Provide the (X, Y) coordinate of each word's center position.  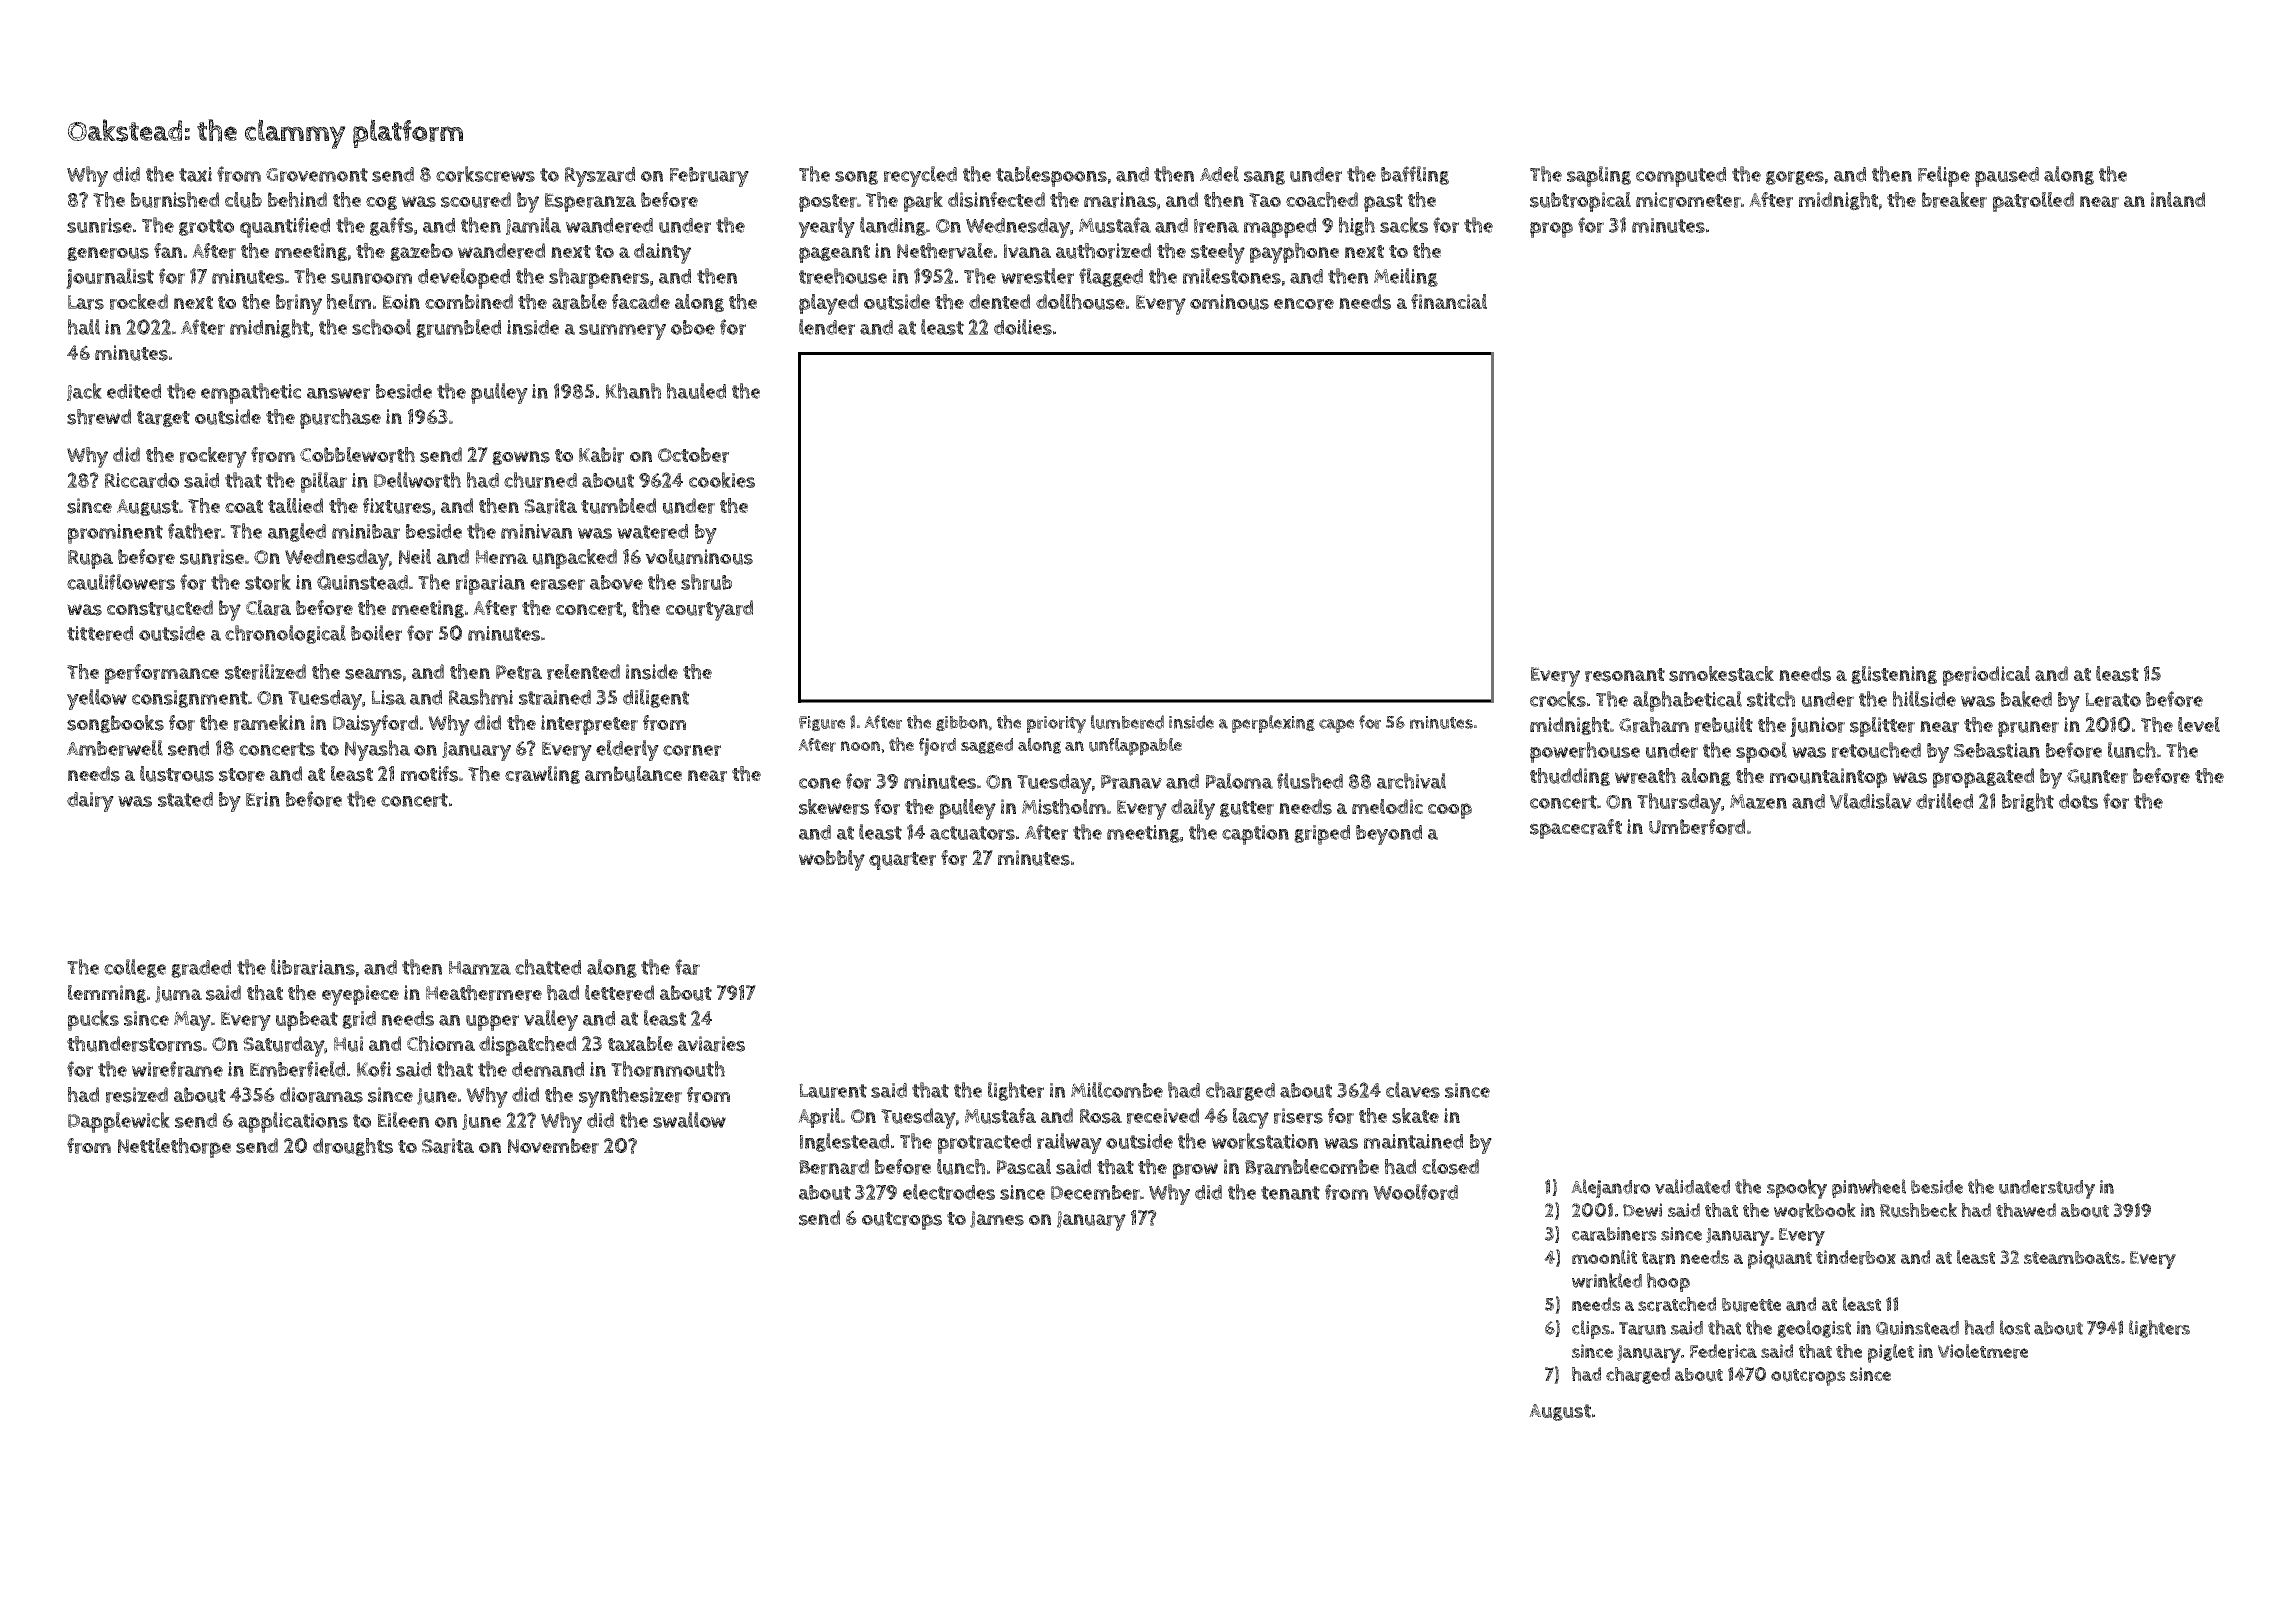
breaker (1954, 200)
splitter (1882, 727)
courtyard (709, 610)
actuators (972, 833)
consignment (190, 699)
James (997, 1219)
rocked (139, 302)
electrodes (949, 1192)
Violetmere (1983, 1351)
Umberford (1697, 827)
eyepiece (360, 995)
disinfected (996, 200)
